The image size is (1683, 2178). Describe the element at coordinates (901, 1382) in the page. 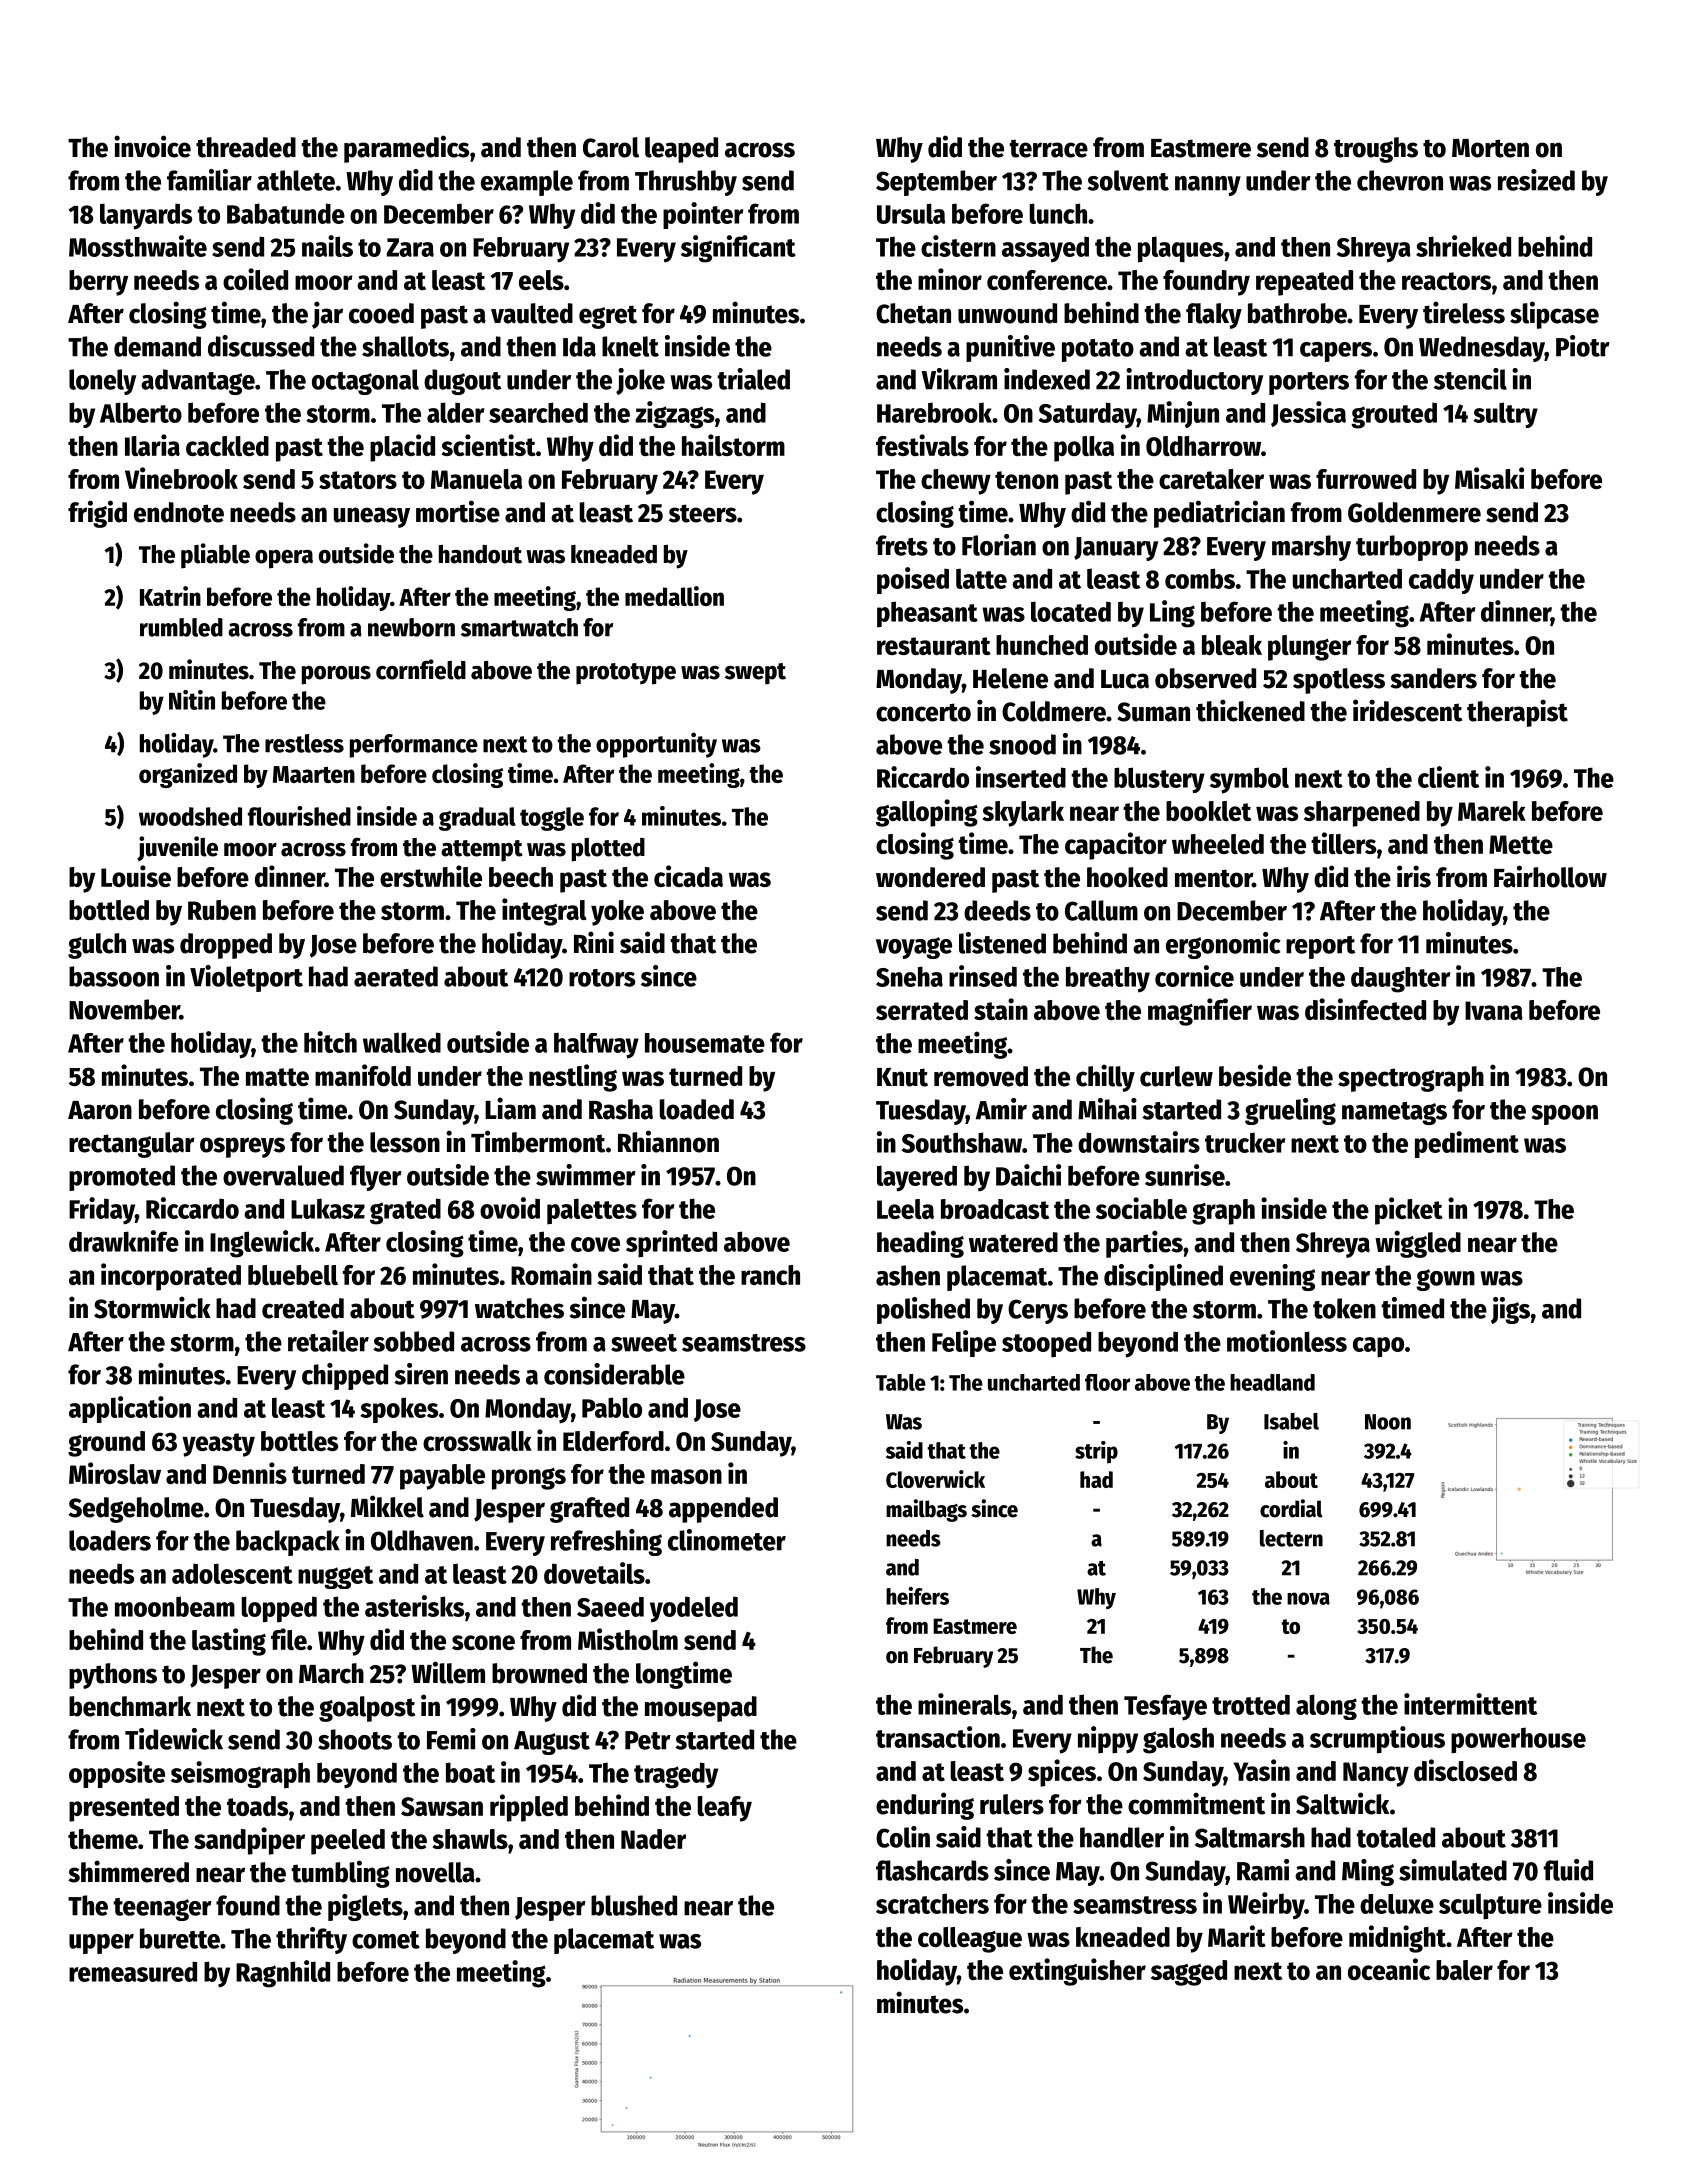

I see `Table` at that location.
